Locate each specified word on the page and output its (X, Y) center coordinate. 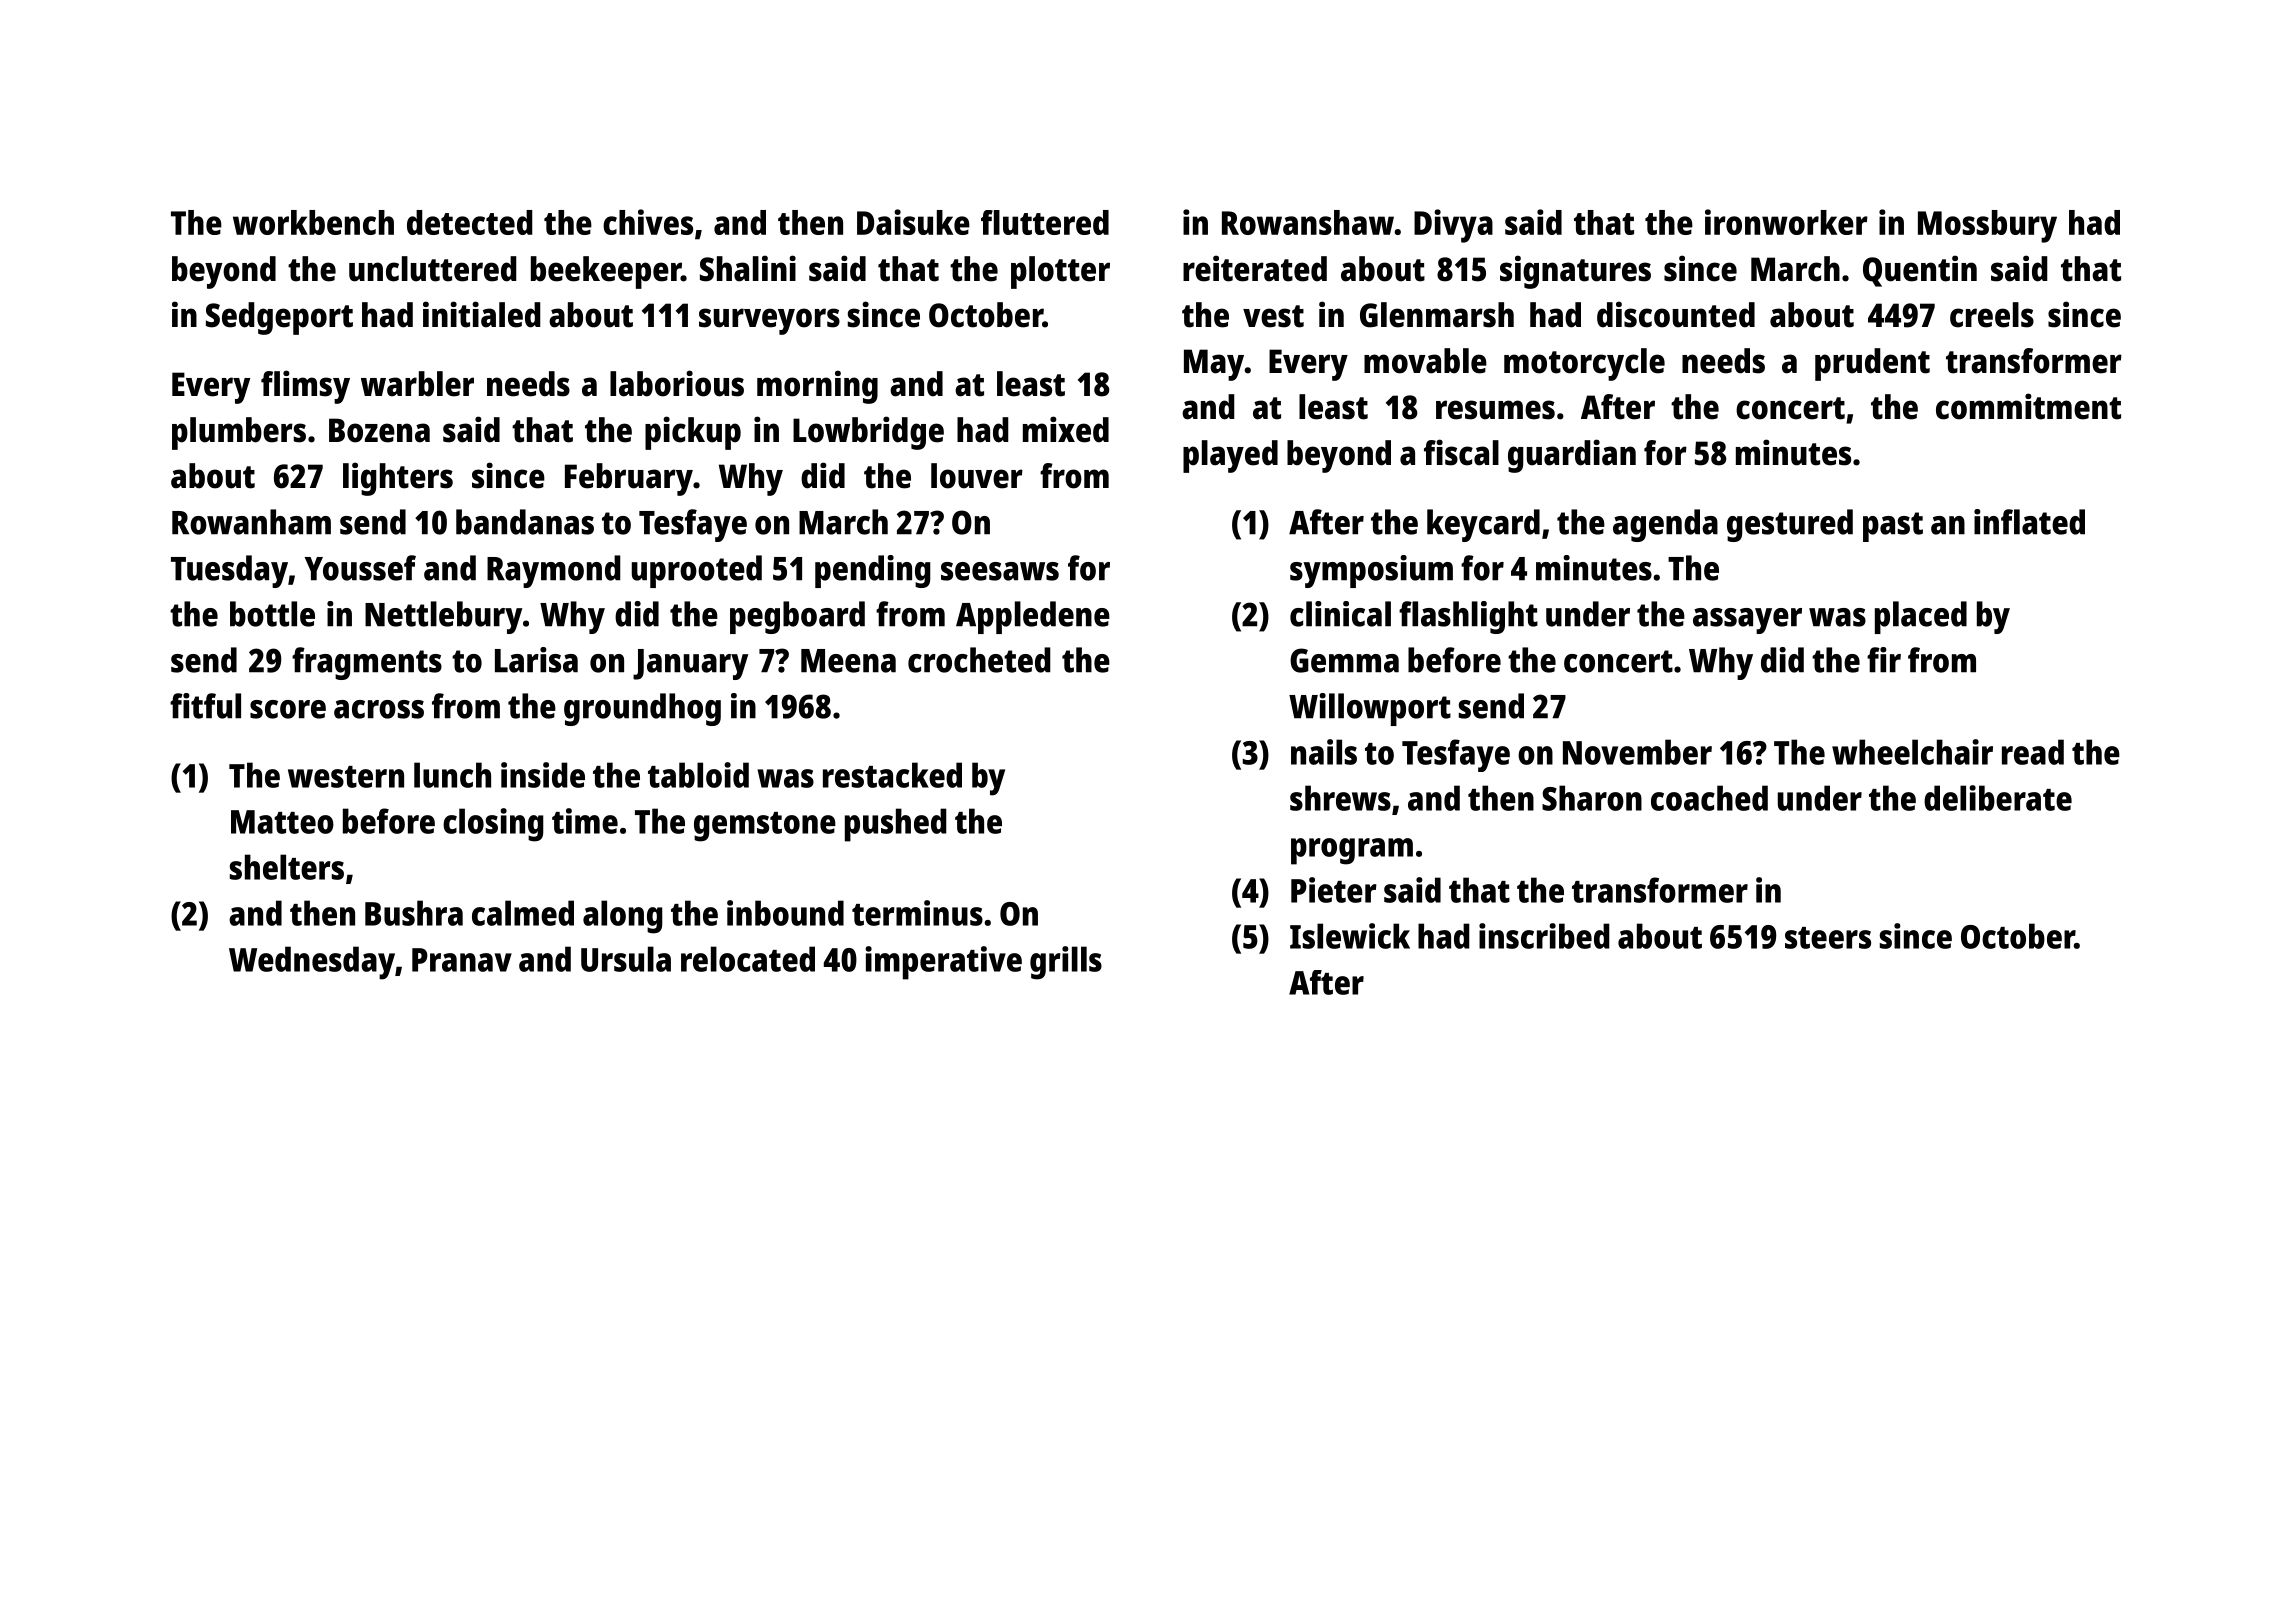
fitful (205, 706)
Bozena (379, 430)
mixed (1066, 429)
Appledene (1033, 617)
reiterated (1255, 268)
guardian (1572, 456)
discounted (1676, 314)
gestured (1790, 525)
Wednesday (312, 963)
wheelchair (1912, 752)
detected (470, 222)
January (690, 664)
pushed (896, 825)
